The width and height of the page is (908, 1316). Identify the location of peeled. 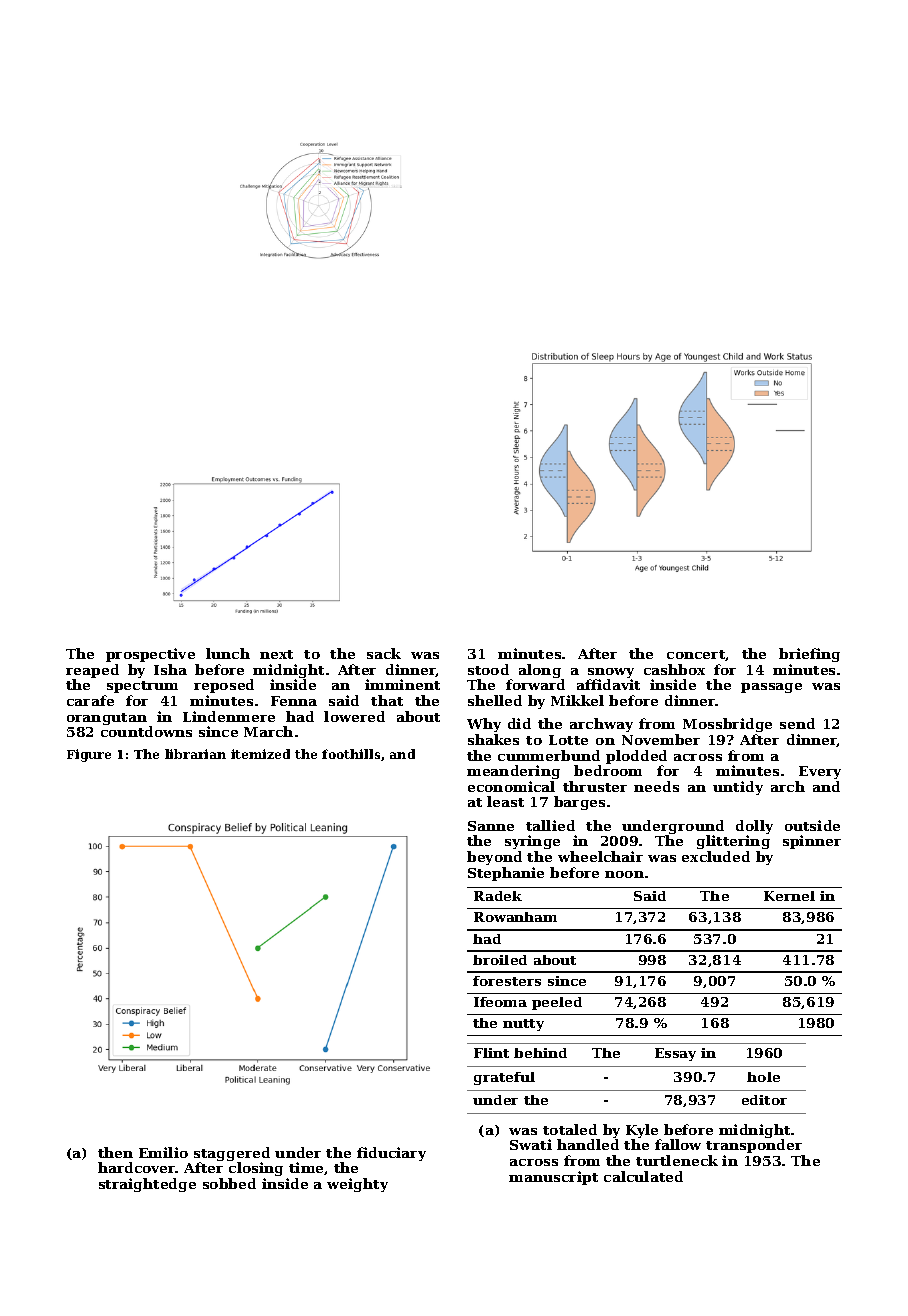
(557, 1003).
